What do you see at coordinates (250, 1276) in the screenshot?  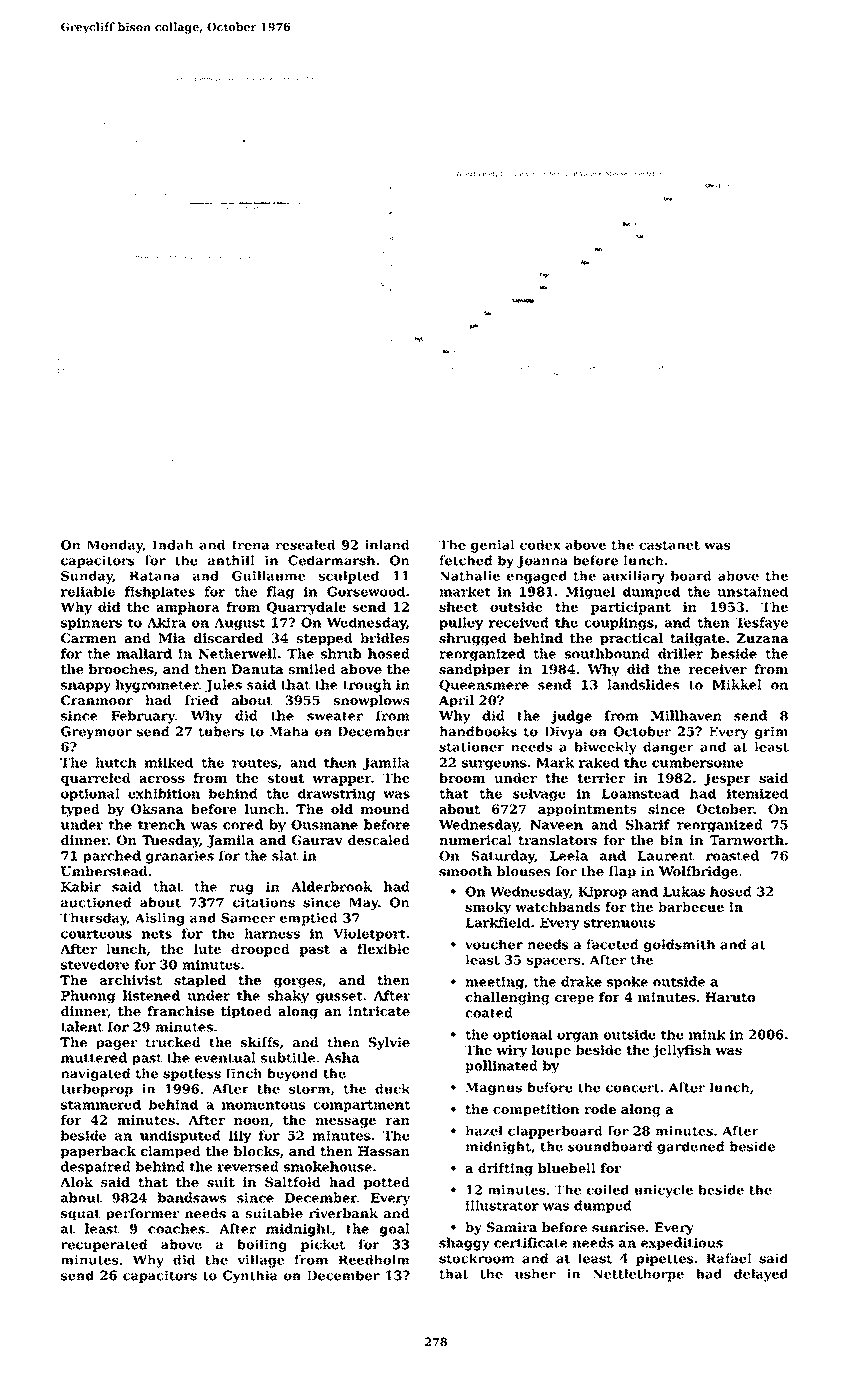 I see `Cynthia` at bounding box center [250, 1276].
